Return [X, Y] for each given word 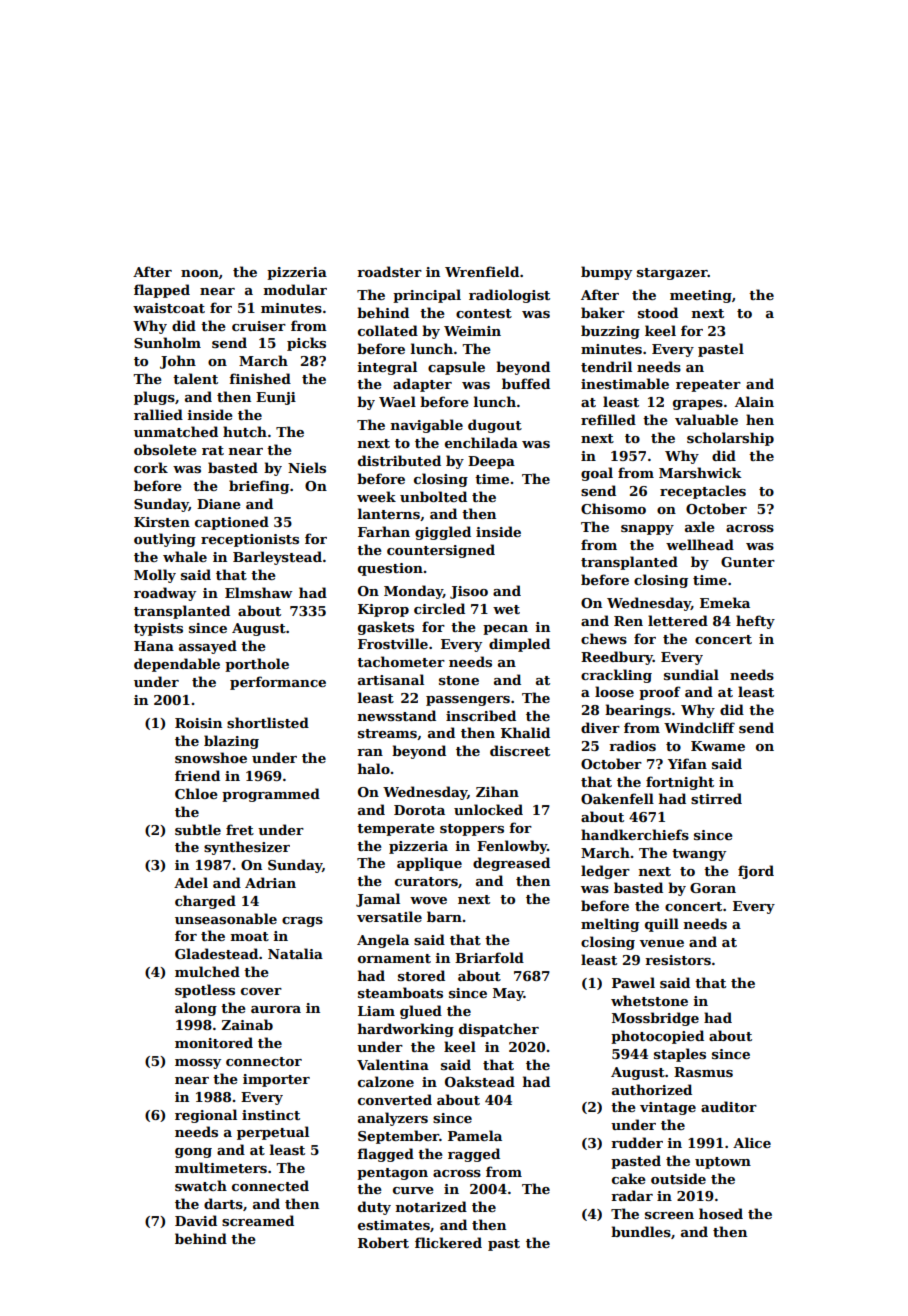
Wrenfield [482, 271]
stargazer [672, 274]
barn [444, 916]
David [196, 1220]
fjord [756, 872]
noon [200, 273]
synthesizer [247, 848]
